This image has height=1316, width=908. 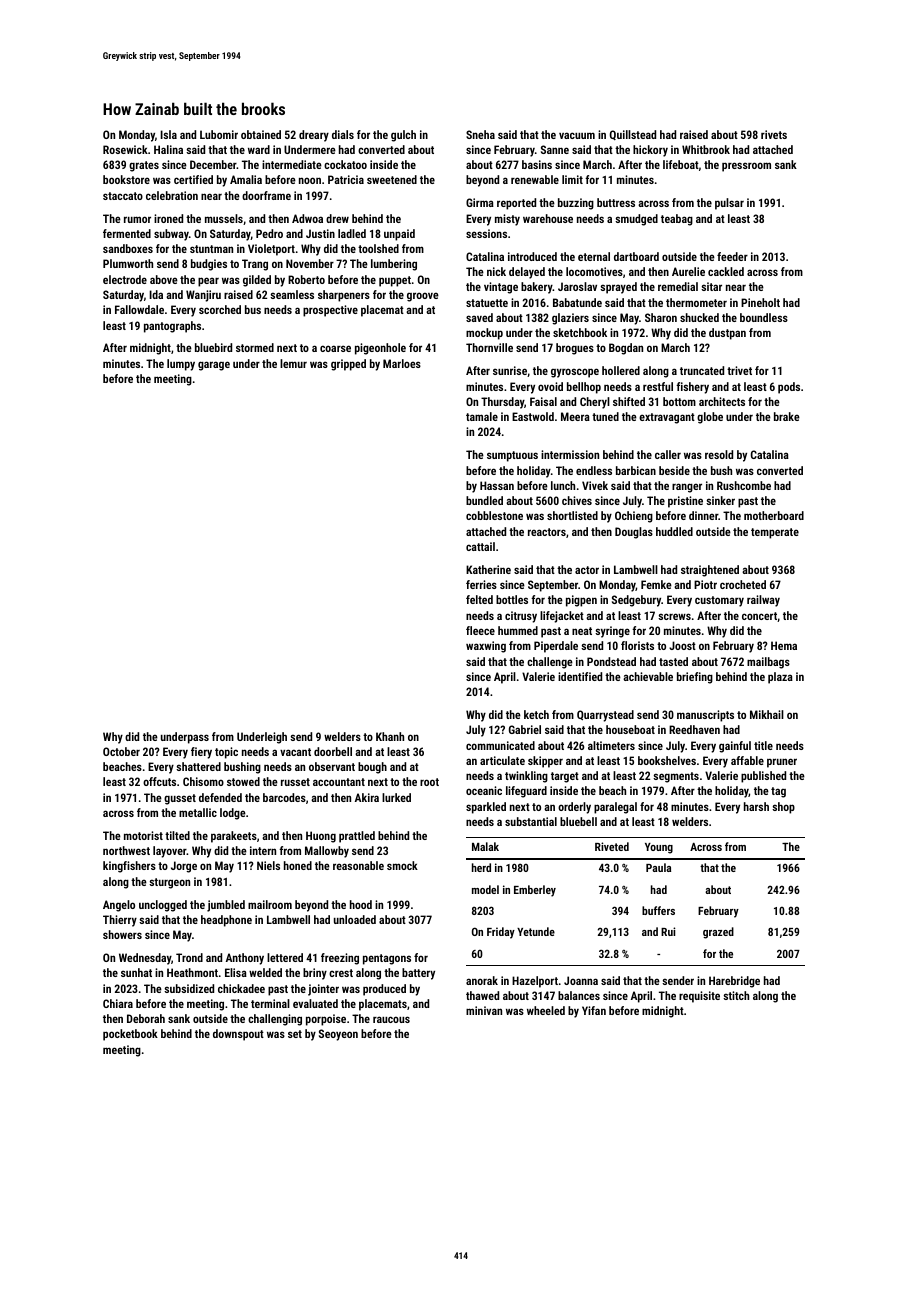 What do you see at coordinates (145, 959) in the image?
I see `Wednesday` at bounding box center [145, 959].
